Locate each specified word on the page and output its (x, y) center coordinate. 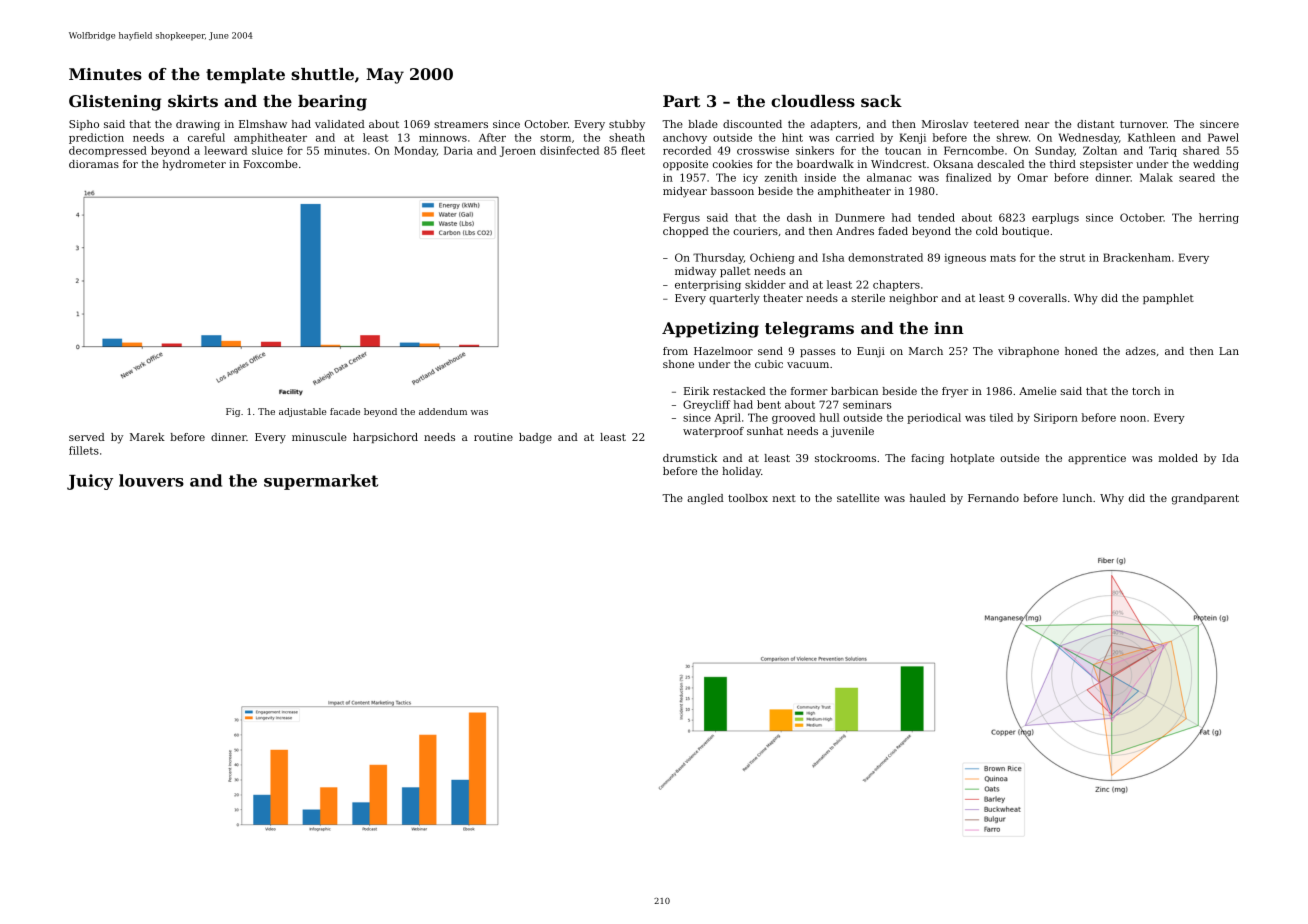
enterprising (708, 286)
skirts (193, 101)
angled (705, 499)
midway (695, 272)
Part (682, 101)
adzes (1141, 351)
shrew (1012, 137)
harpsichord (385, 438)
